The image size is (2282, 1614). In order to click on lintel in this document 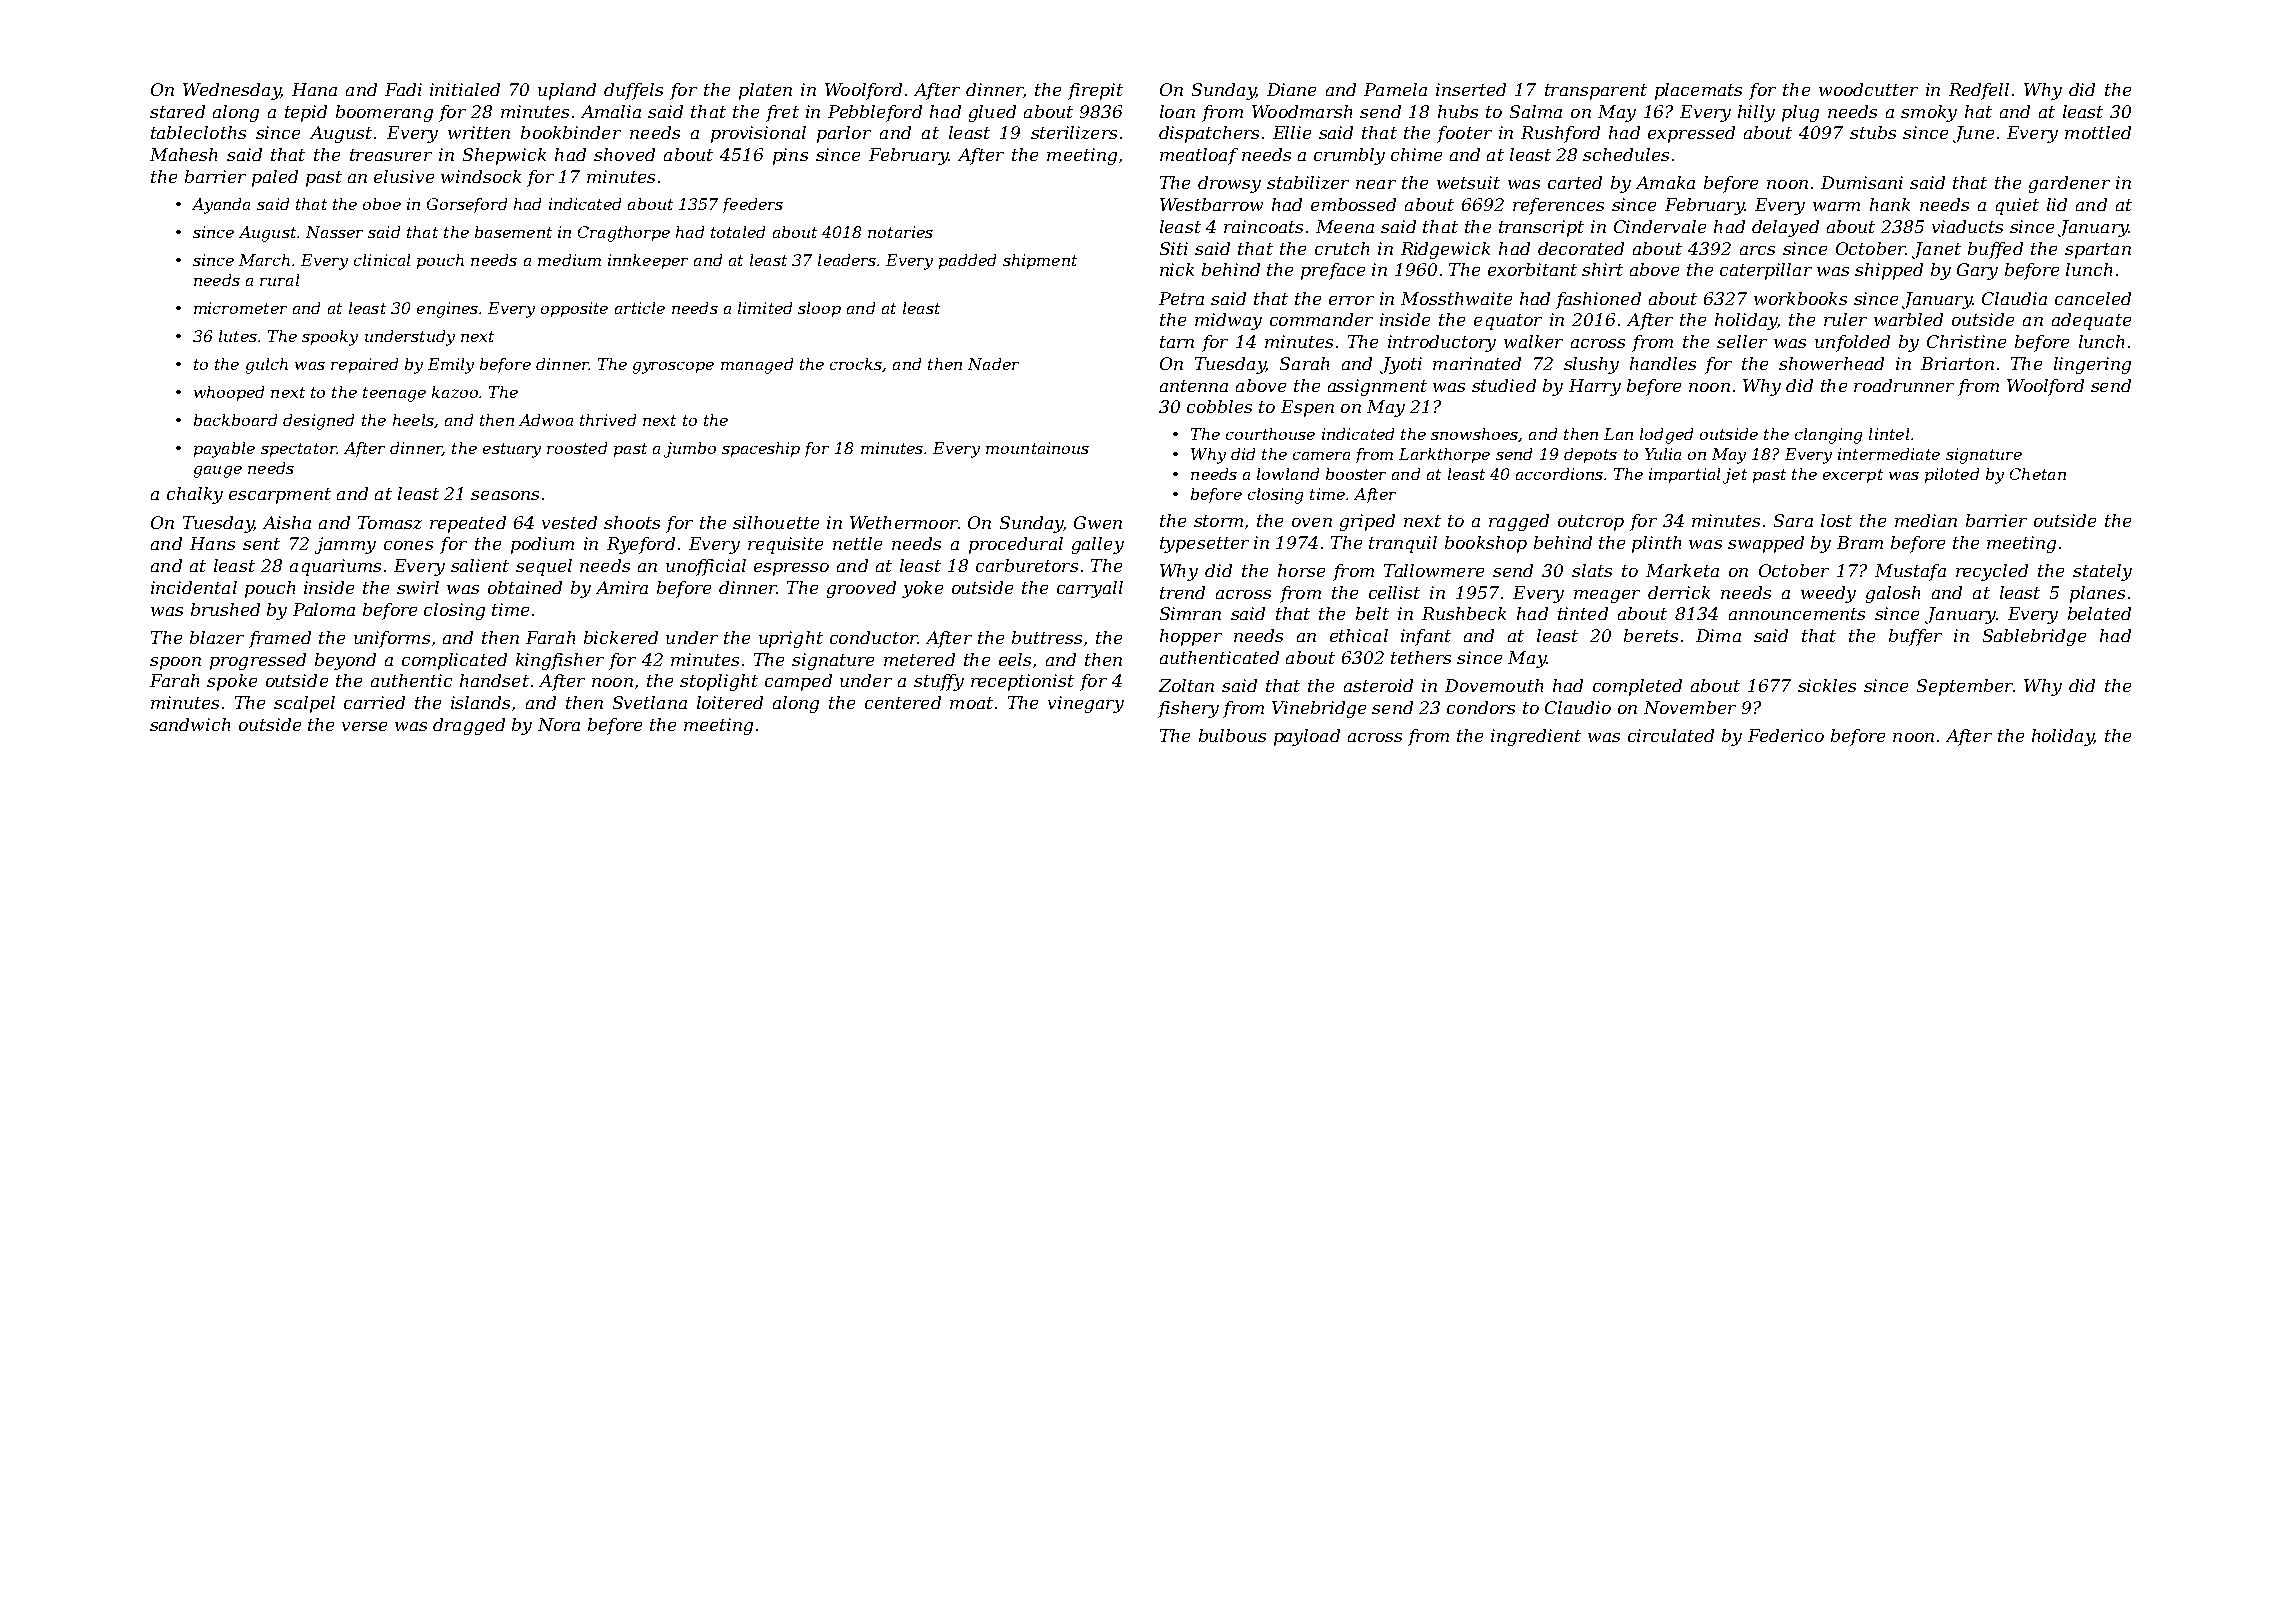, I will do `click(1889, 434)`.
